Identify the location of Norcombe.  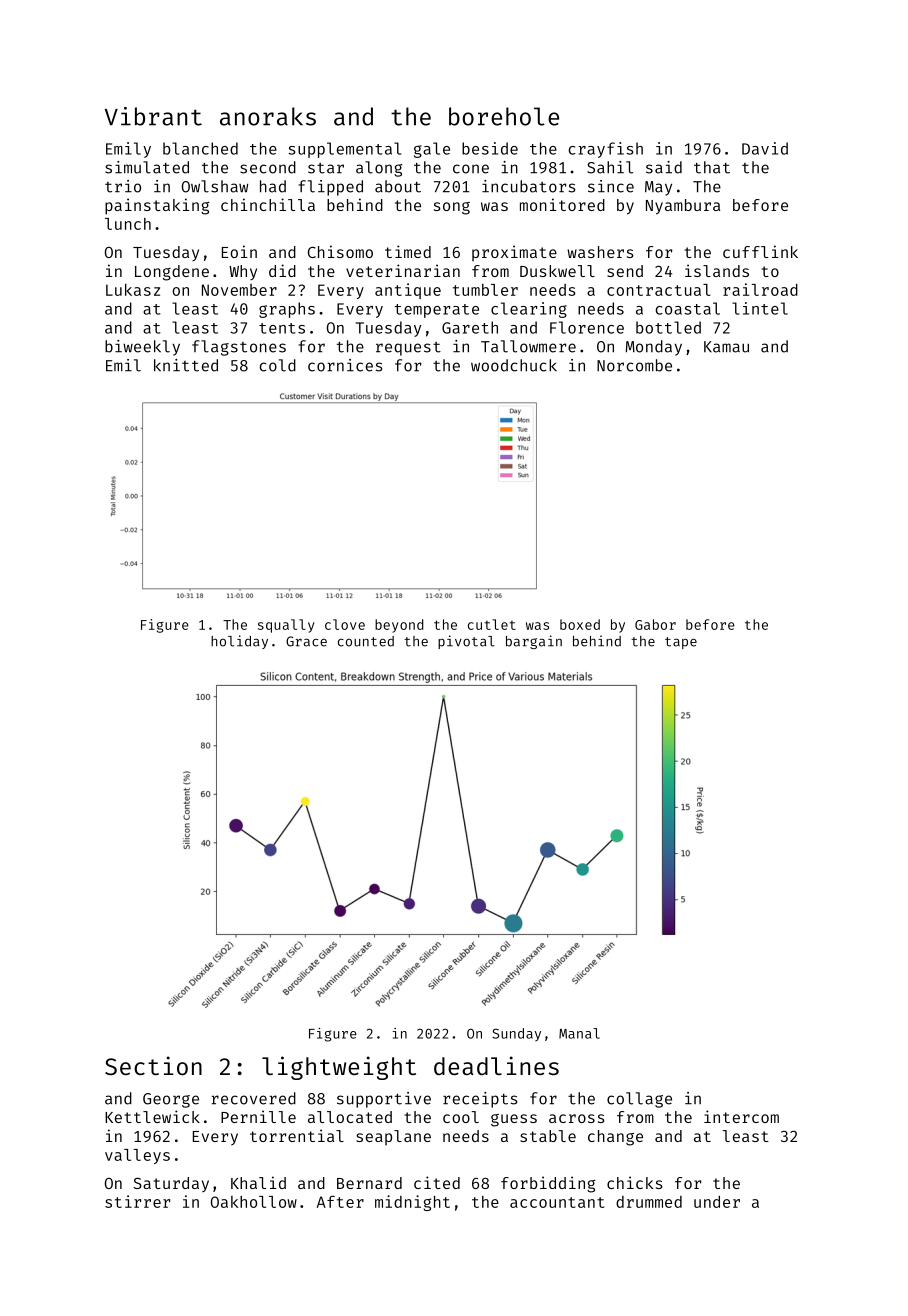
(634, 365).
